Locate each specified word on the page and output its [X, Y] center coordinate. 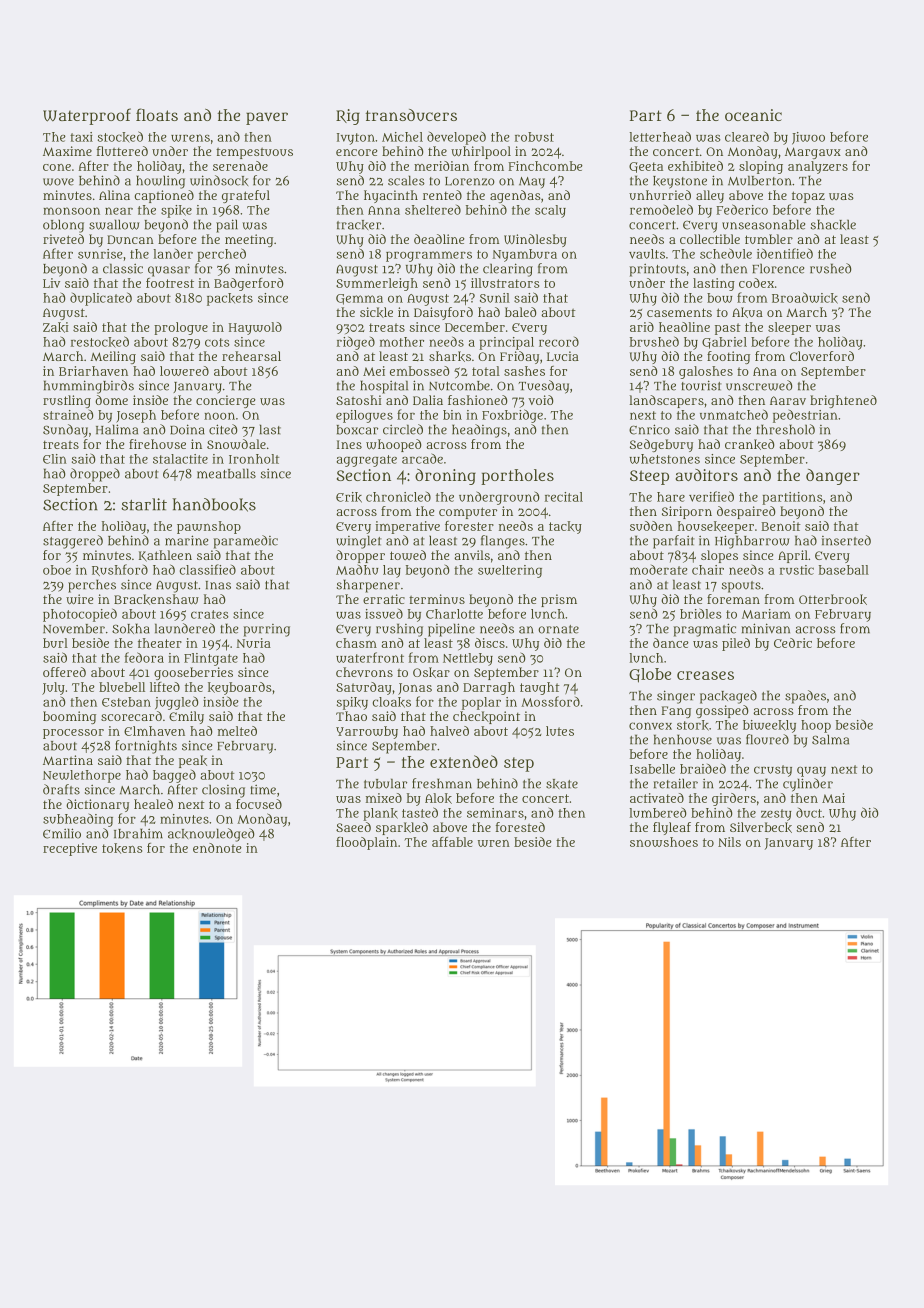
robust [534, 137]
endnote [217, 848]
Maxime [67, 151]
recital [564, 497]
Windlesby [535, 240]
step [519, 764]
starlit [144, 504]
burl [55, 643]
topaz [808, 197]
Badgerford [249, 284]
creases [705, 675]
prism [559, 600]
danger [833, 477]
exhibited [695, 166]
